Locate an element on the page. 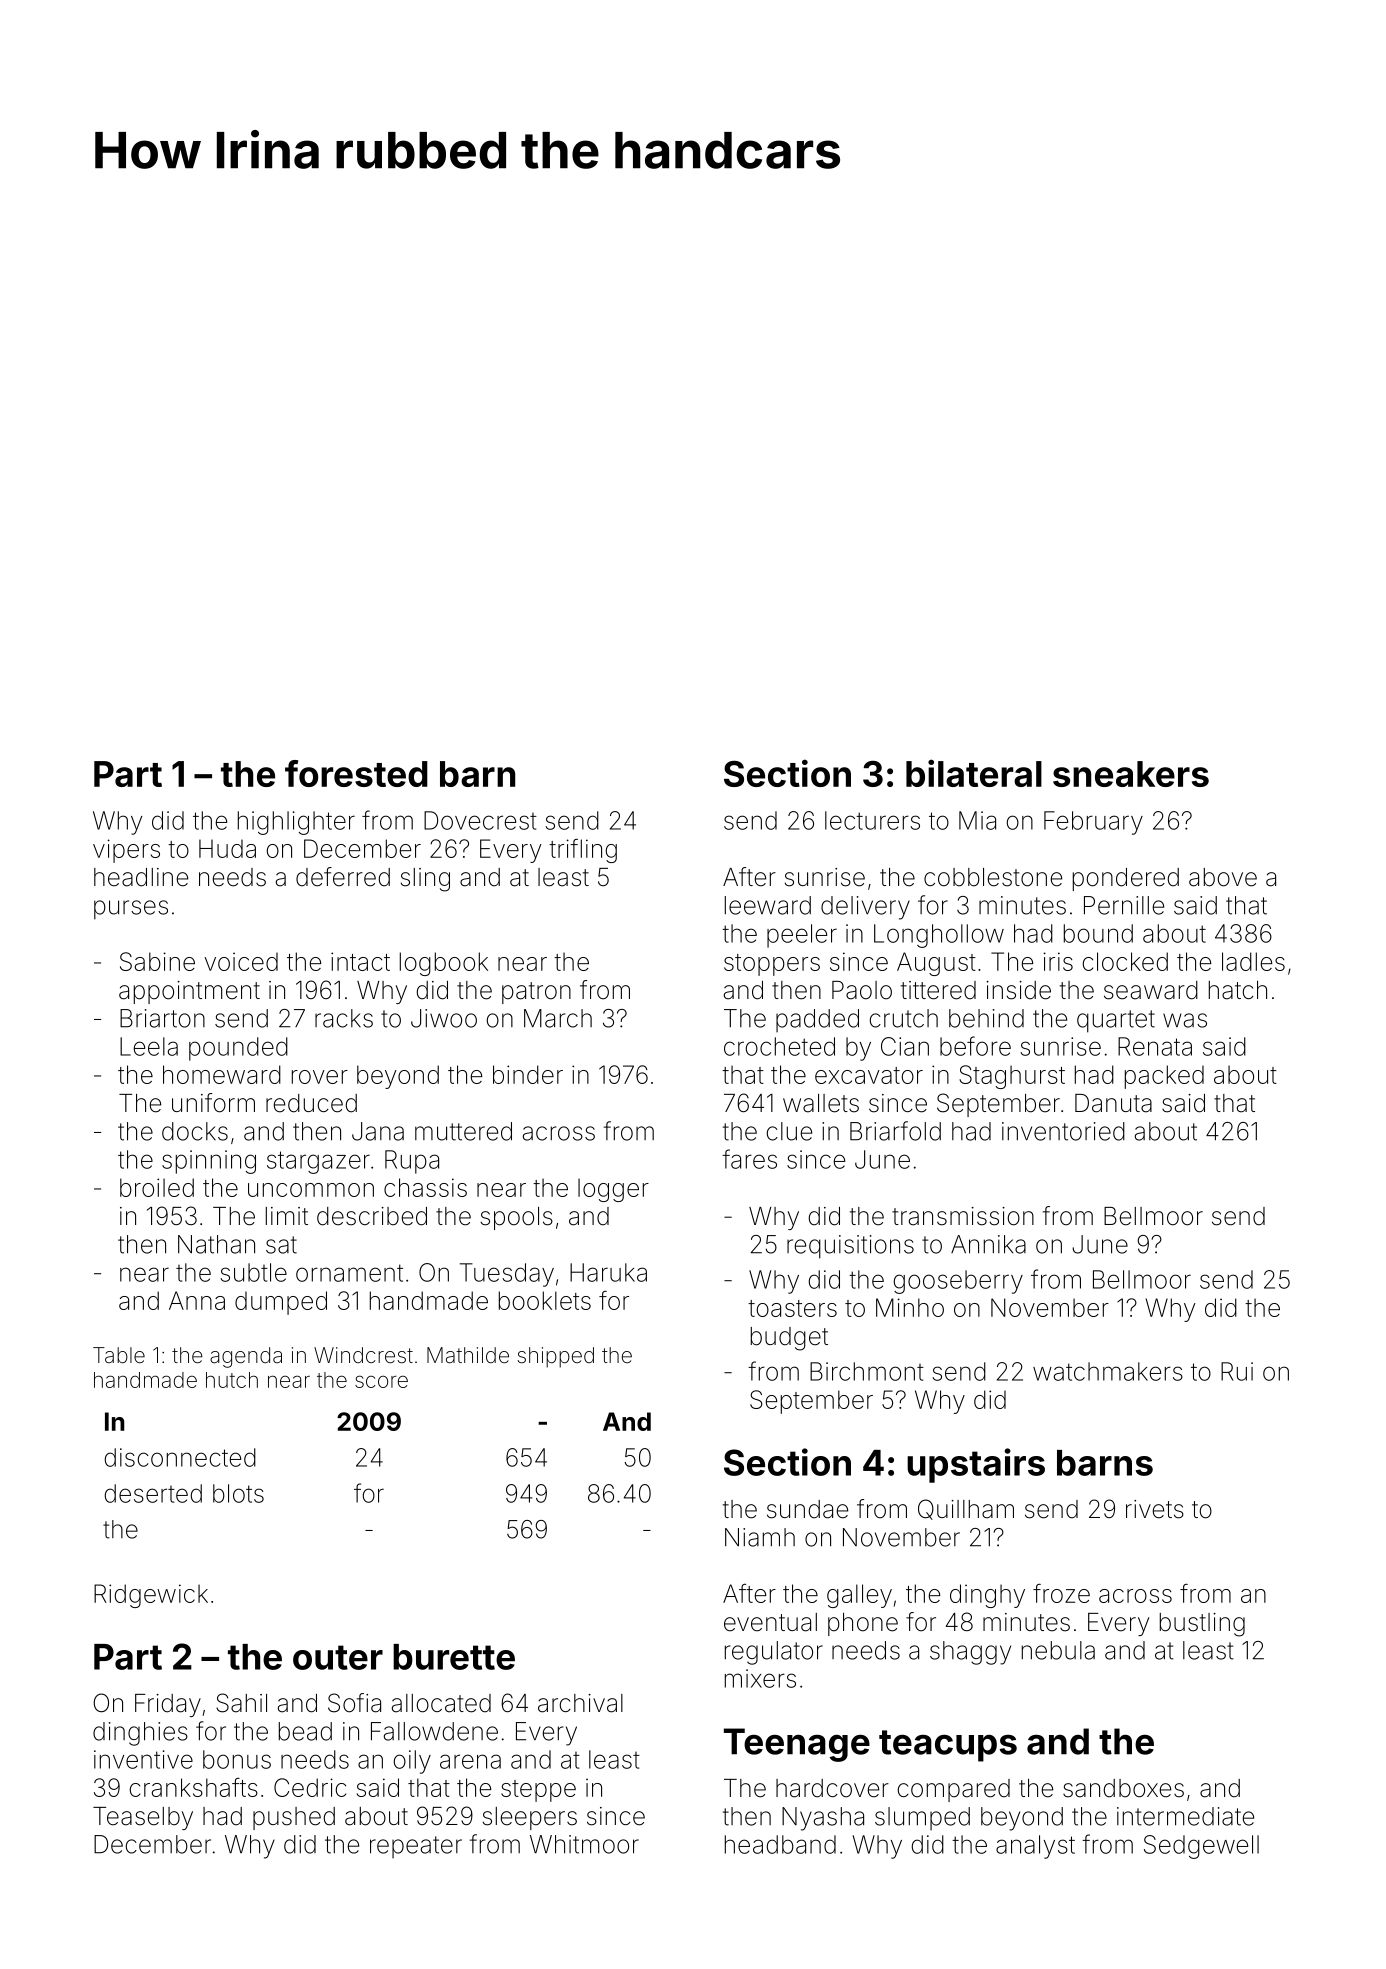  Niamh is located at coordinates (760, 1537).
